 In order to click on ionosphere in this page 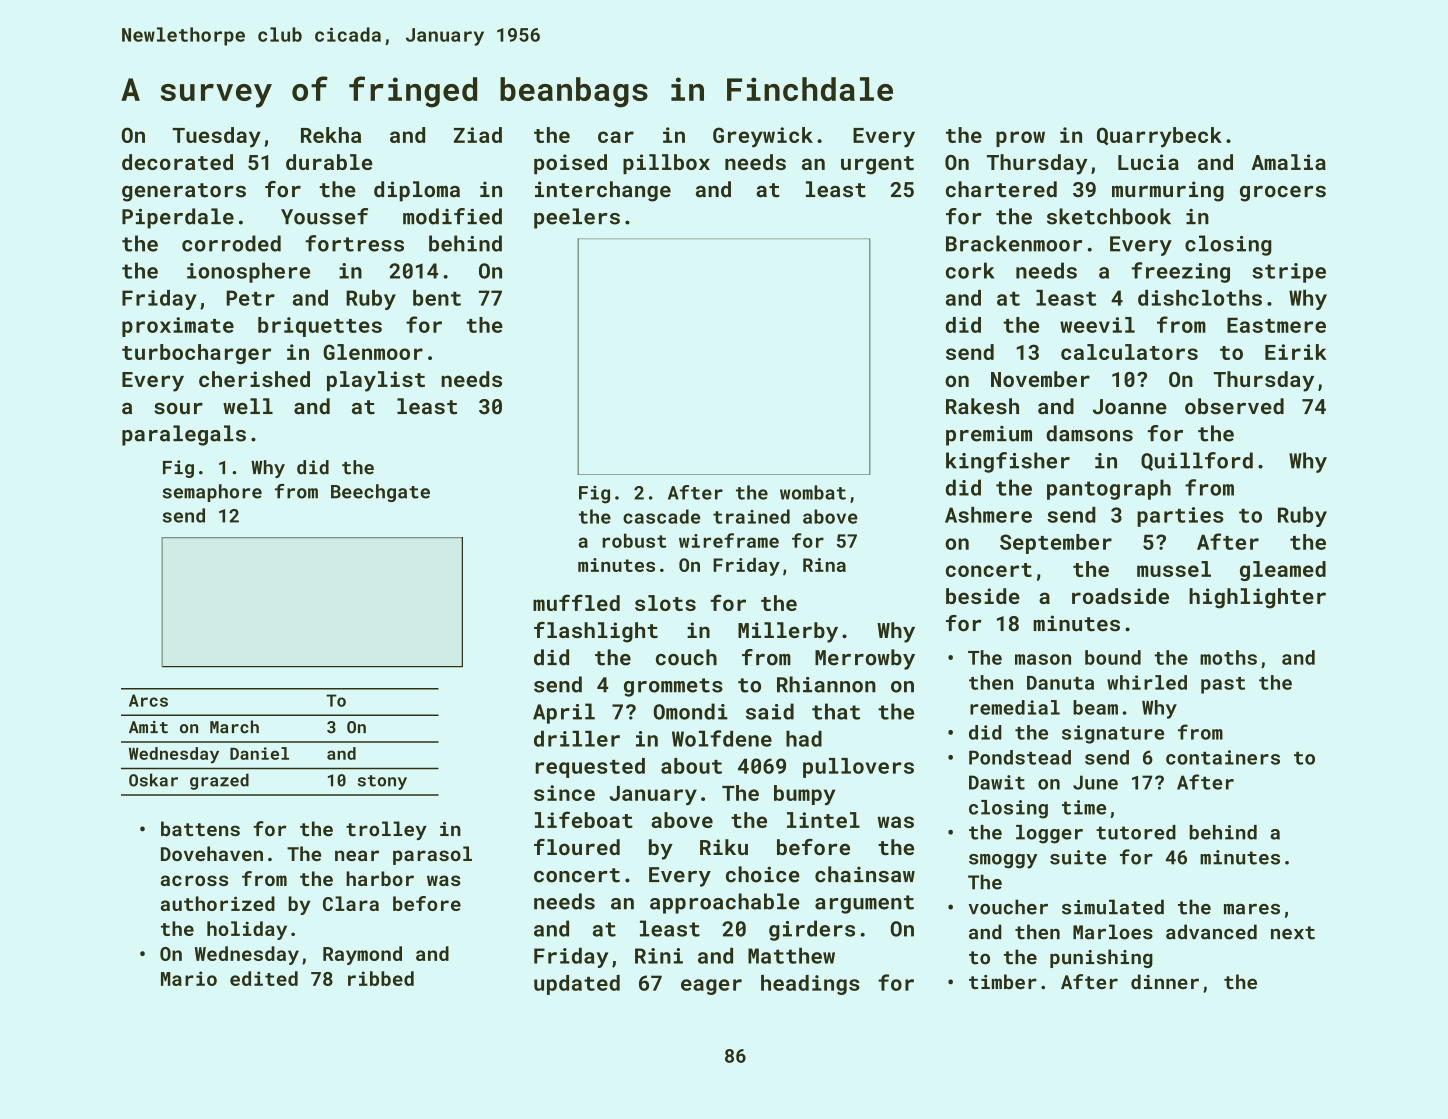, I will do `click(248, 272)`.
